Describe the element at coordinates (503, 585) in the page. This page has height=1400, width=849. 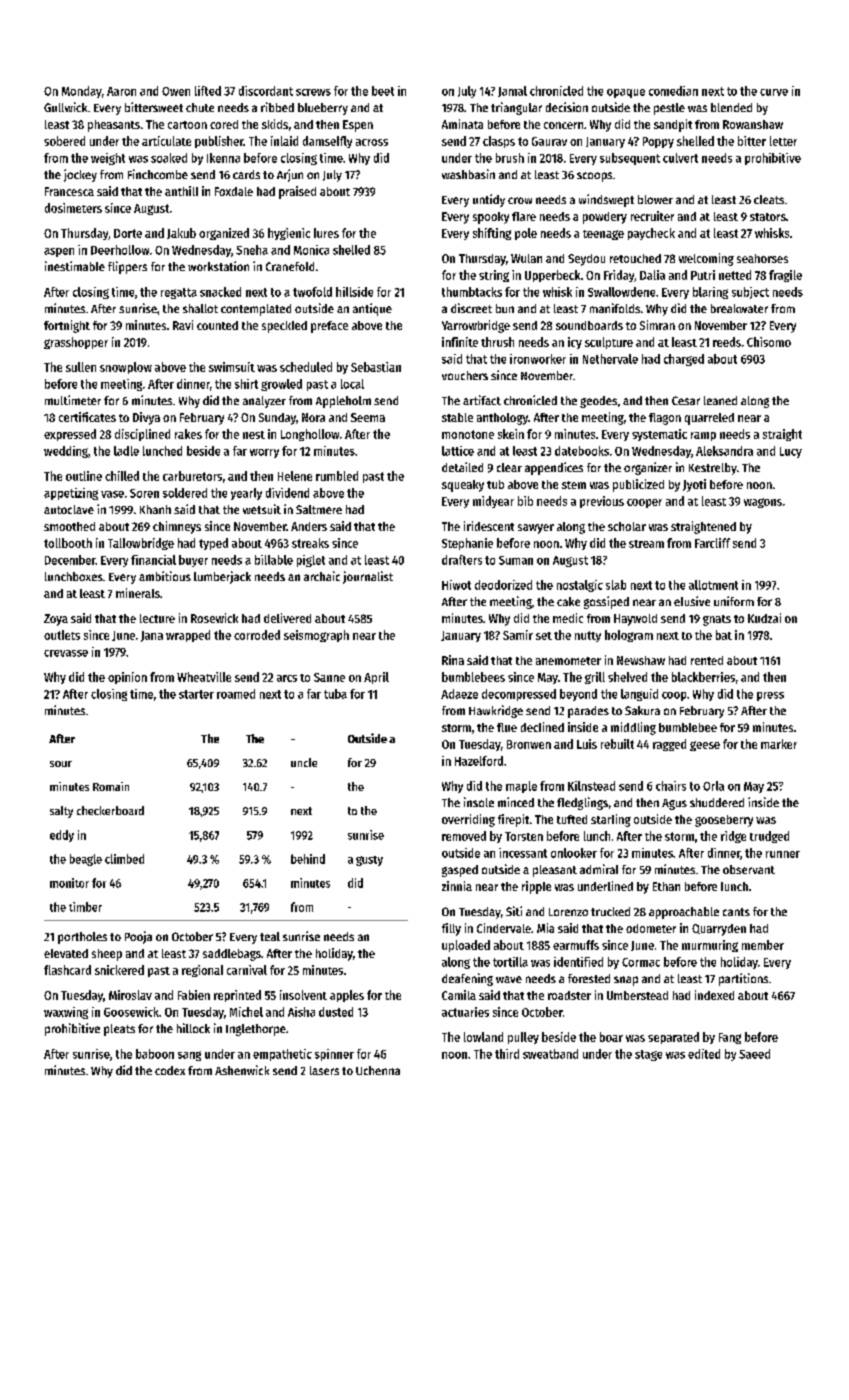
I see `deodorized` at that location.
